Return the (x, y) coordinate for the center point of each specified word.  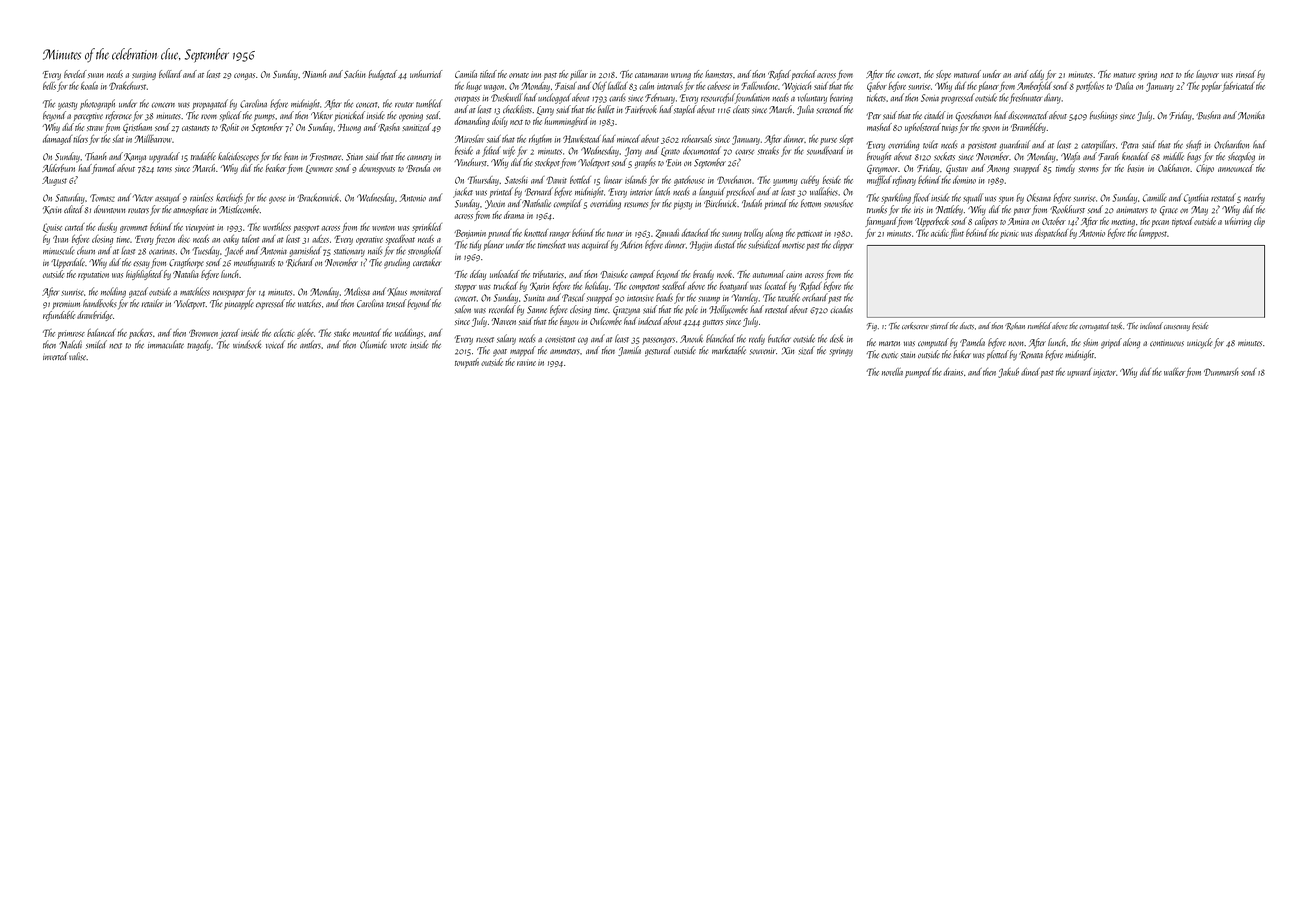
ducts (967, 326)
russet (485, 340)
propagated (210, 104)
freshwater (1025, 98)
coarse (744, 152)
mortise (793, 245)
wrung (681, 76)
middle (1173, 156)
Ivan (60, 239)
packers (140, 334)
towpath (467, 363)
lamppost (1153, 234)
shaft (1193, 145)
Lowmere (319, 169)
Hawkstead (582, 139)
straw (95, 128)
